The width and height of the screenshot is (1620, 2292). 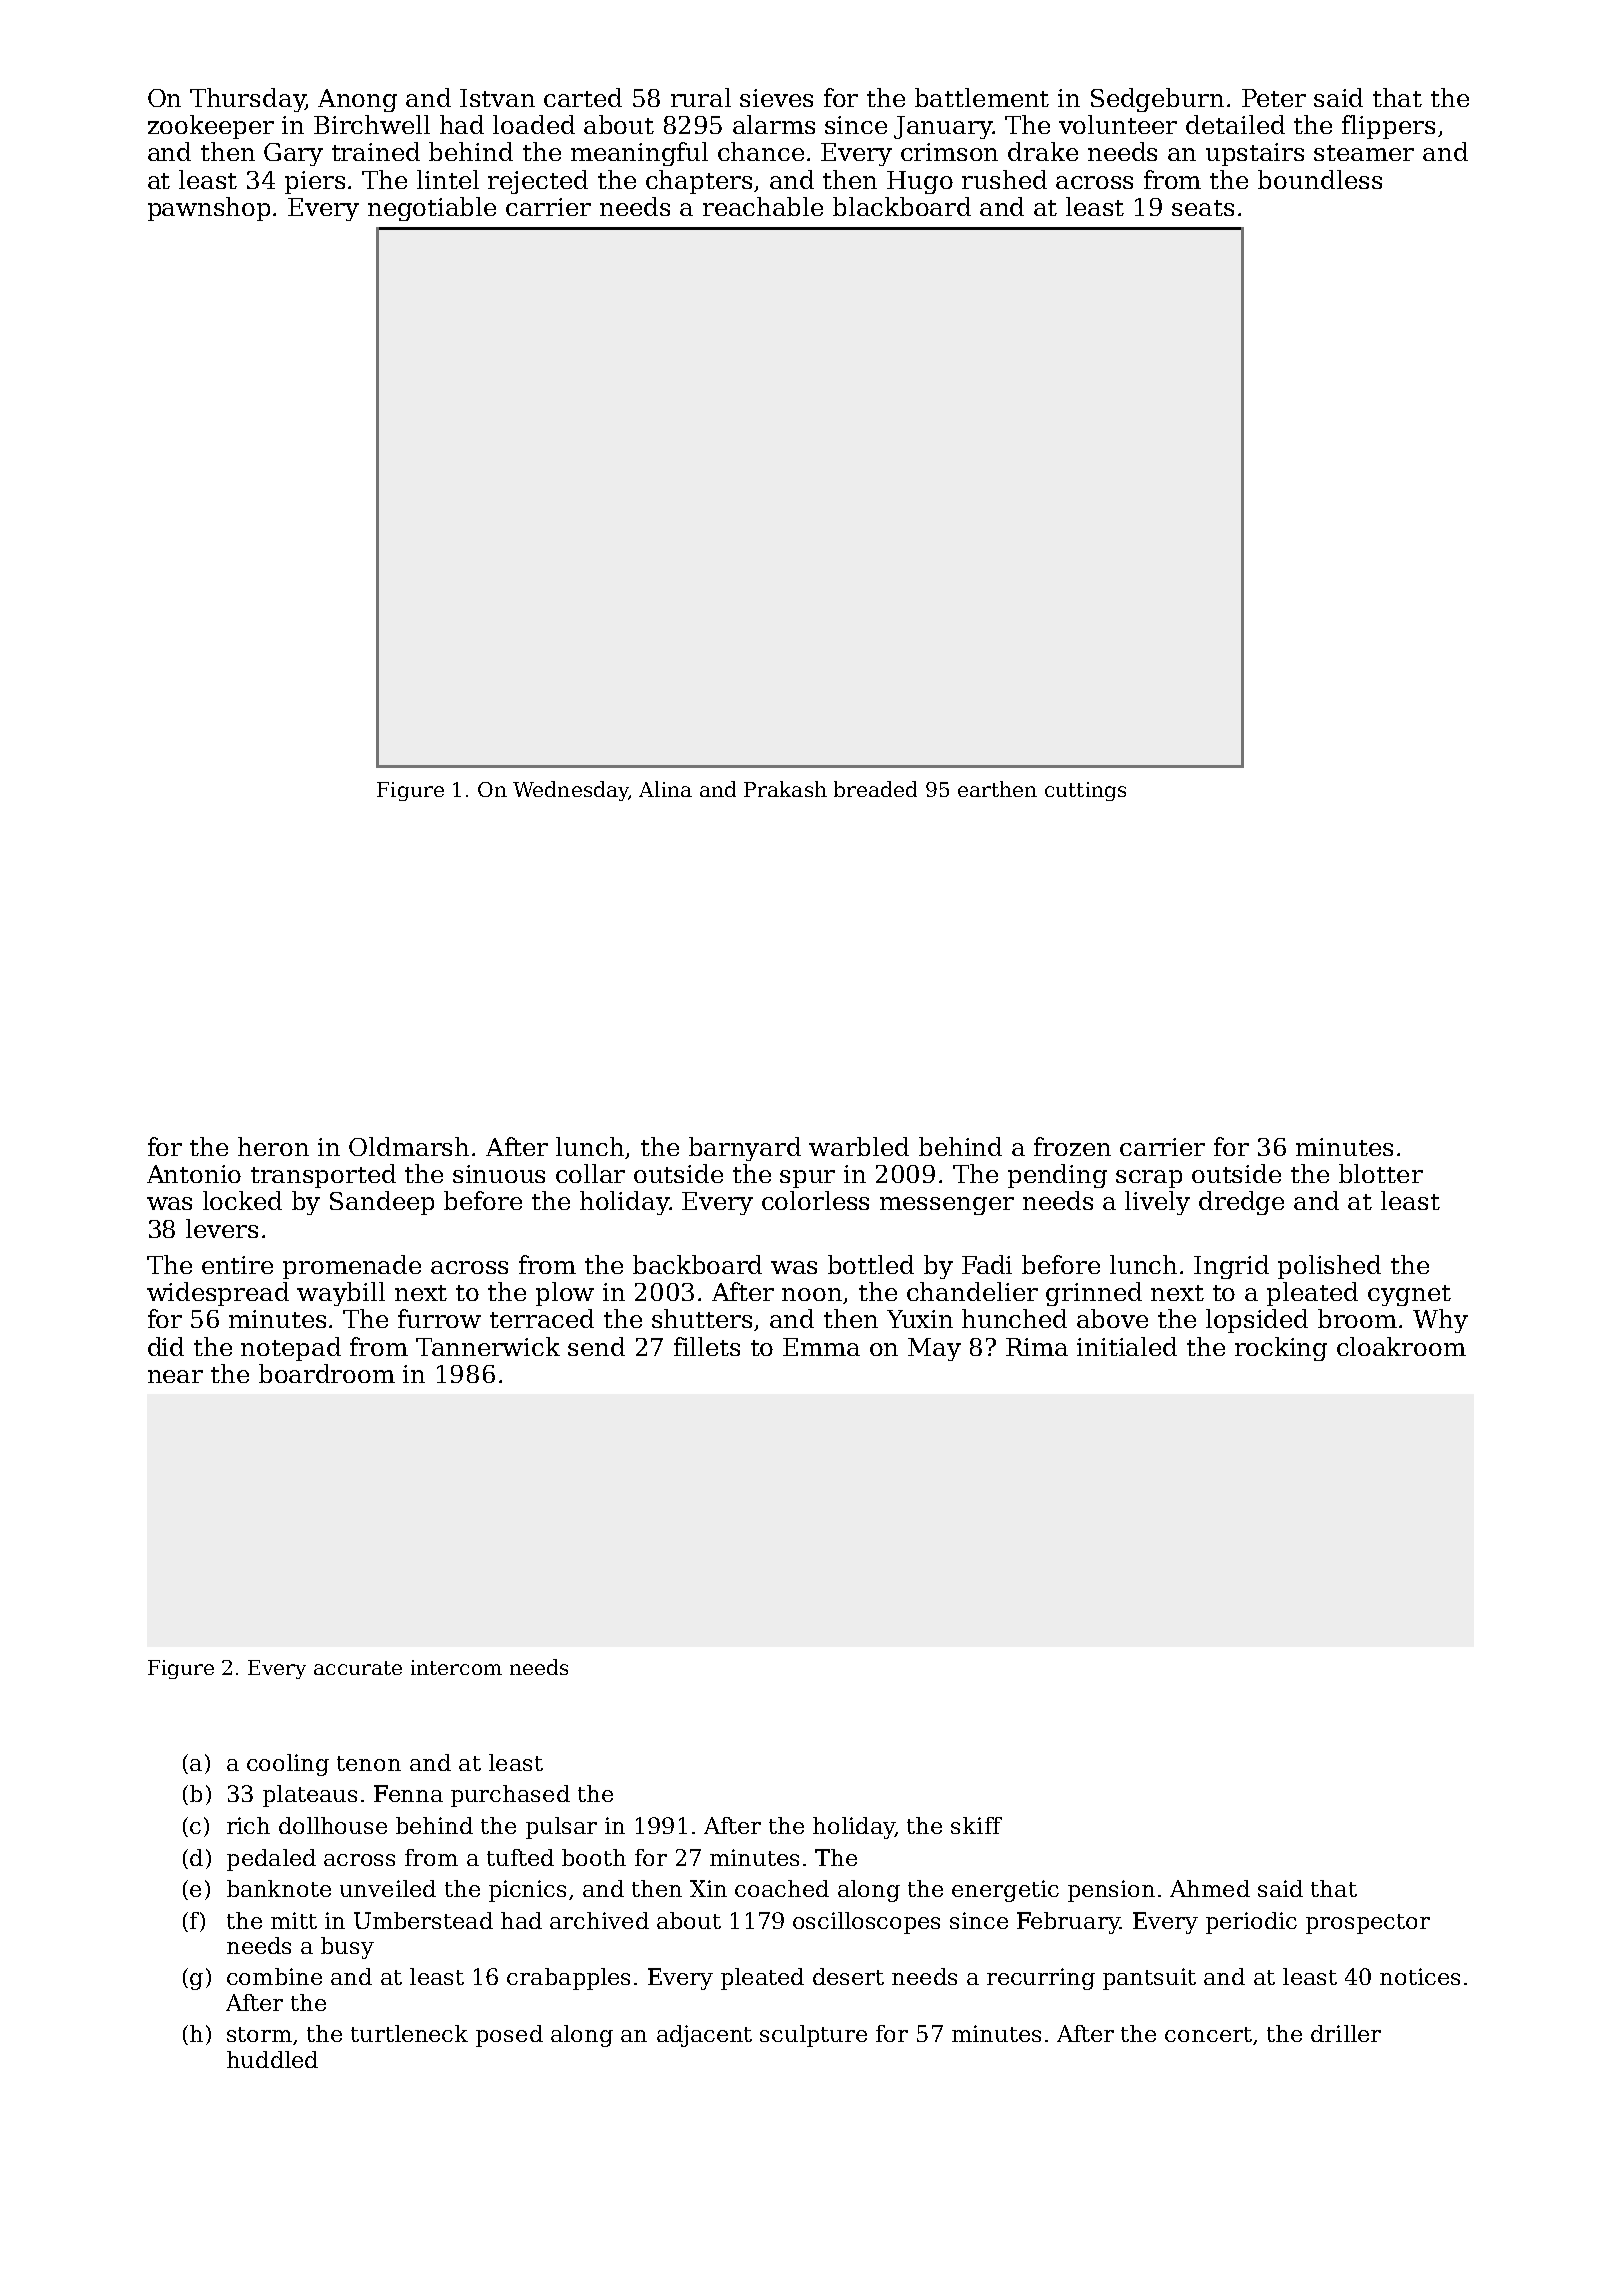 I want to click on Rima, so click(x=1037, y=1347).
